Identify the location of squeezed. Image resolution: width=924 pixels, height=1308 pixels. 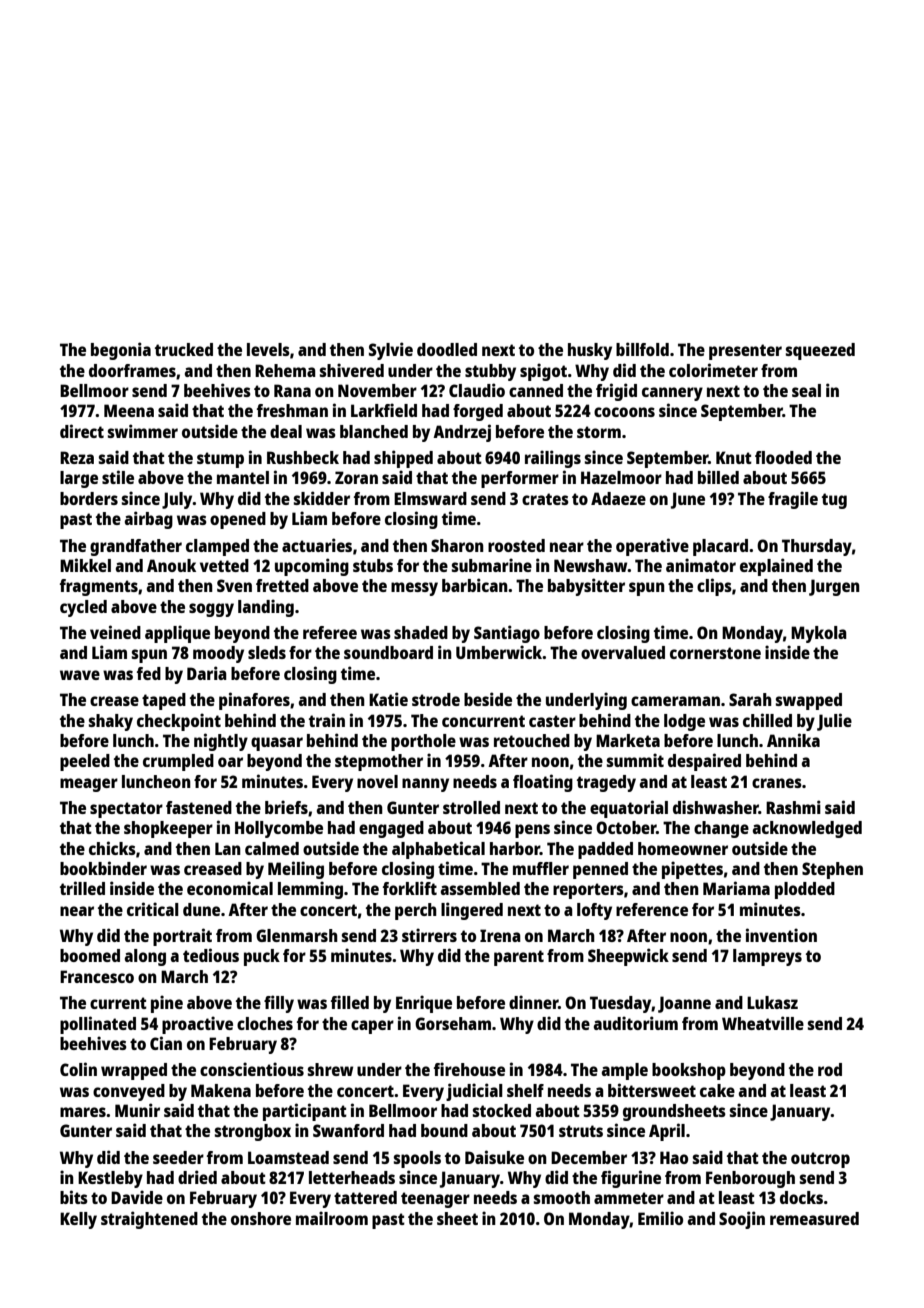
(820, 351).
